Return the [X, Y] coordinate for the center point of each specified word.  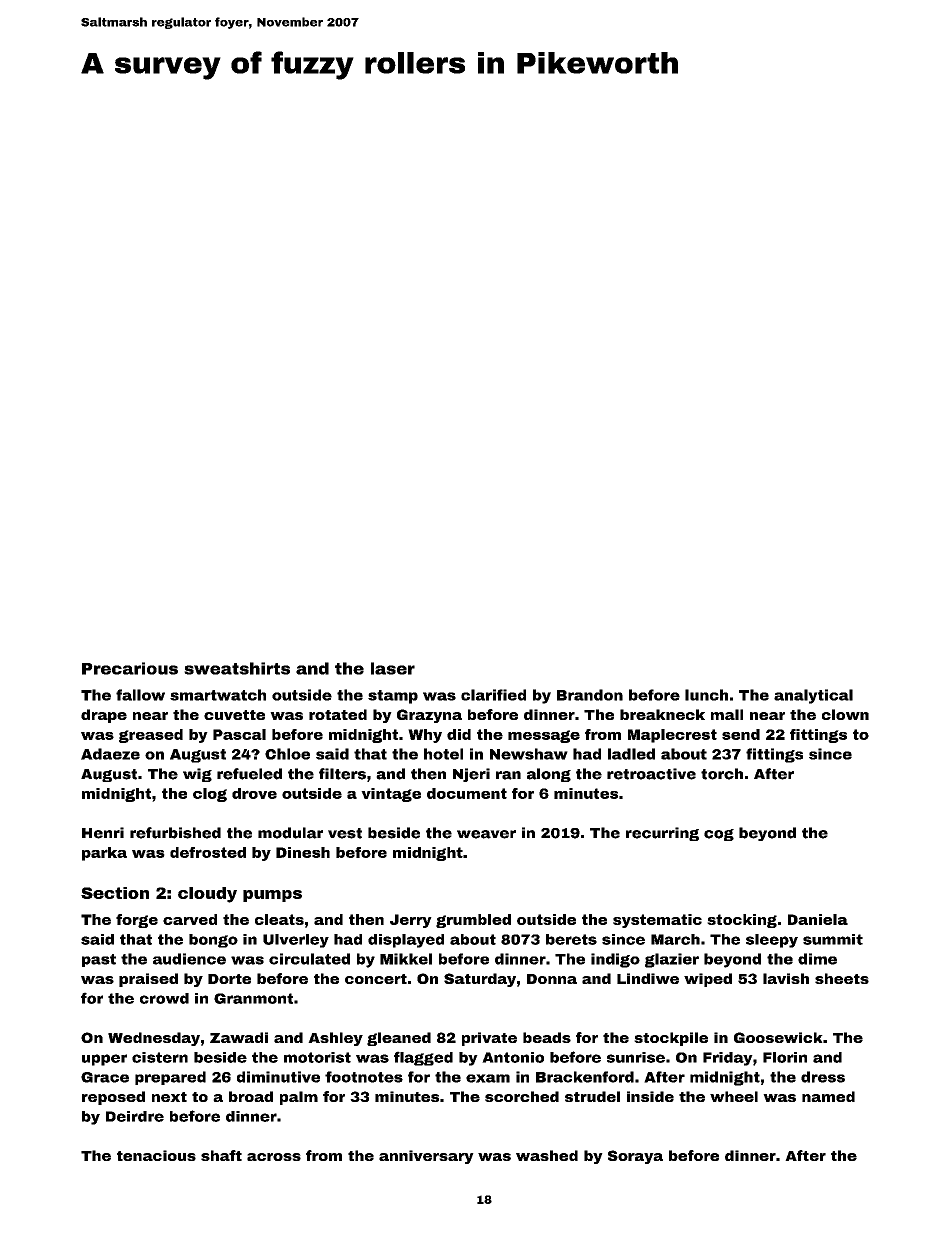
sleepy [772, 941]
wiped [708, 980]
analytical [813, 696]
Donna [552, 979]
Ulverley [296, 941]
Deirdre [135, 1116]
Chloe [287, 754]
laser [393, 668]
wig [197, 775]
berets [571, 939]
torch [722, 774]
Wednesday [154, 1039]
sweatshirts [237, 668]
